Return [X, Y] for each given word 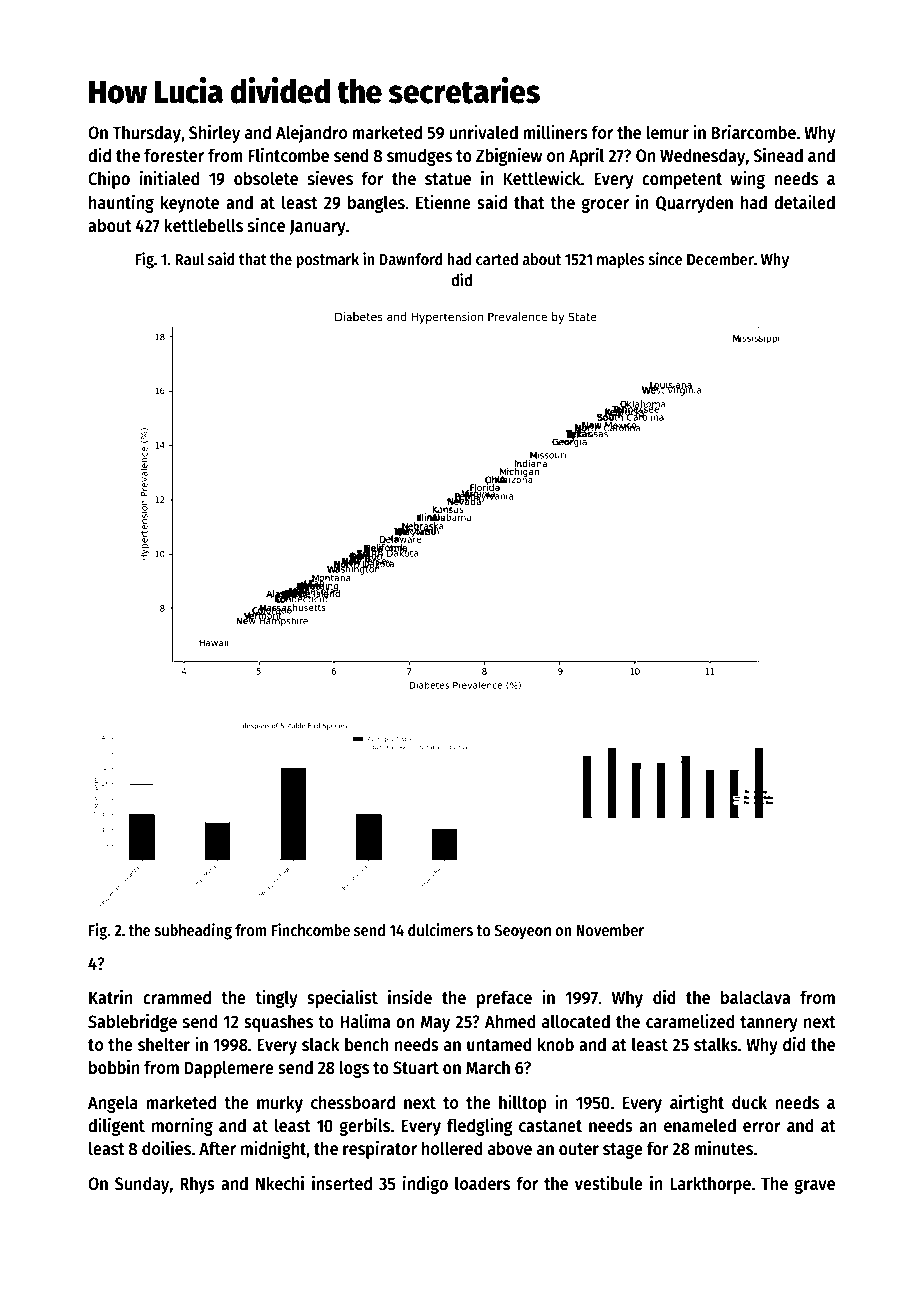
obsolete [266, 178]
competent [682, 181]
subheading [193, 931]
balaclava [755, 997]
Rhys [197, 1185]
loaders [482, 1183]
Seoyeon [522, 932]
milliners [555, 132]
